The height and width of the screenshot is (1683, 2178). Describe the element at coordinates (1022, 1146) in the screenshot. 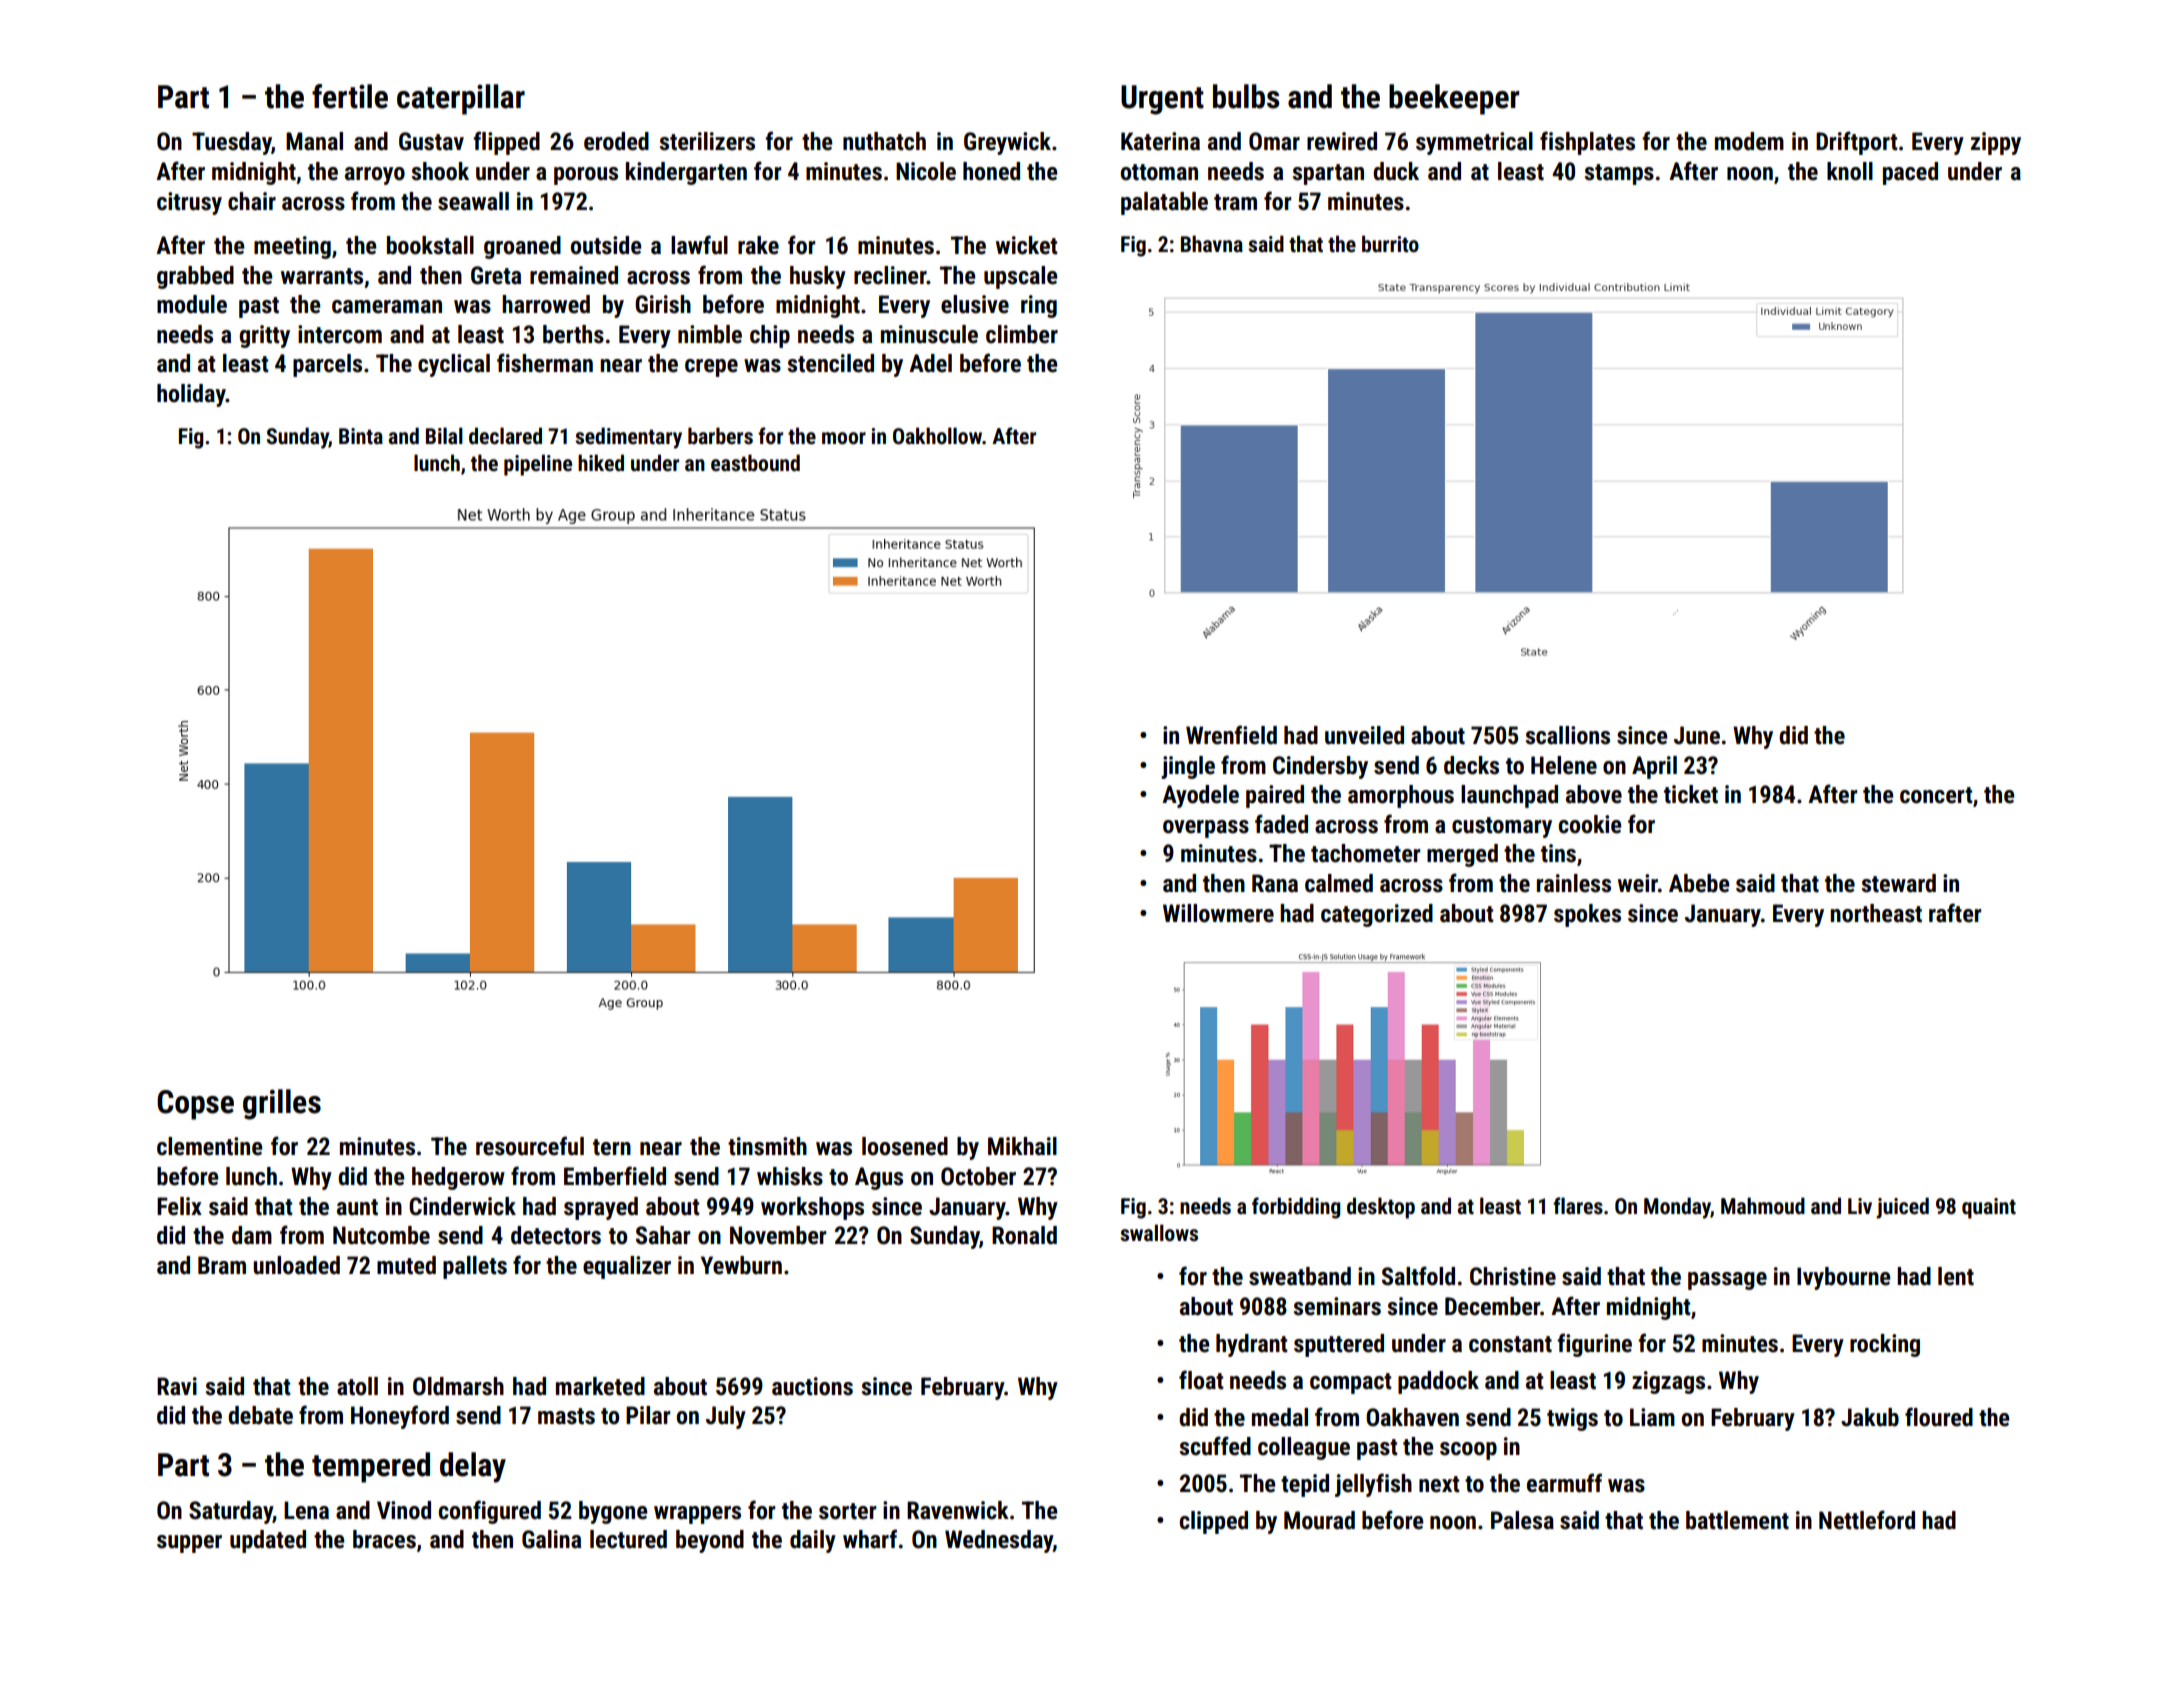

I see `Mikhail` at that location.
